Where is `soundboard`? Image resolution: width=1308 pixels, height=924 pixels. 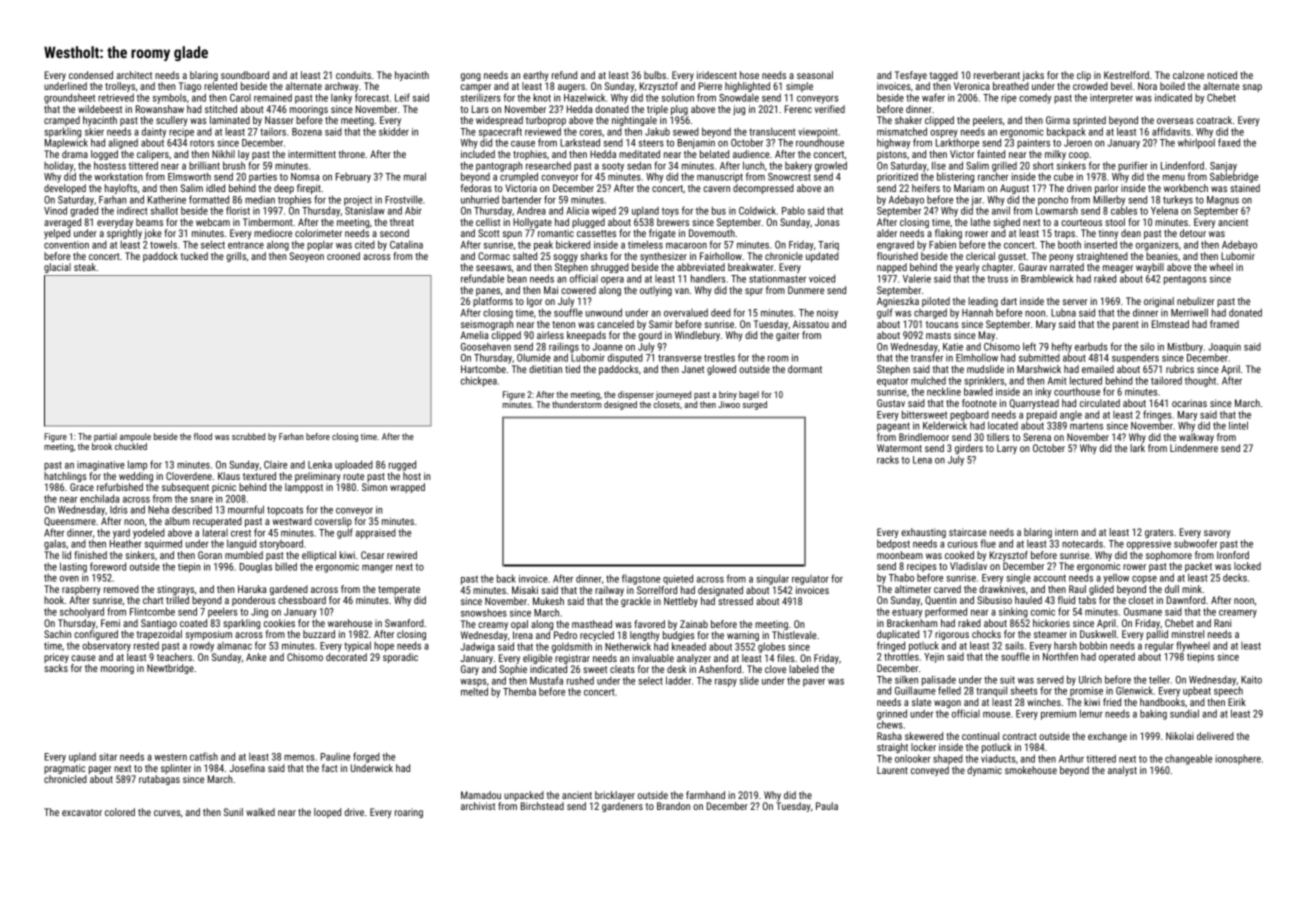 soundboard is located at coordinates (245, 75).
